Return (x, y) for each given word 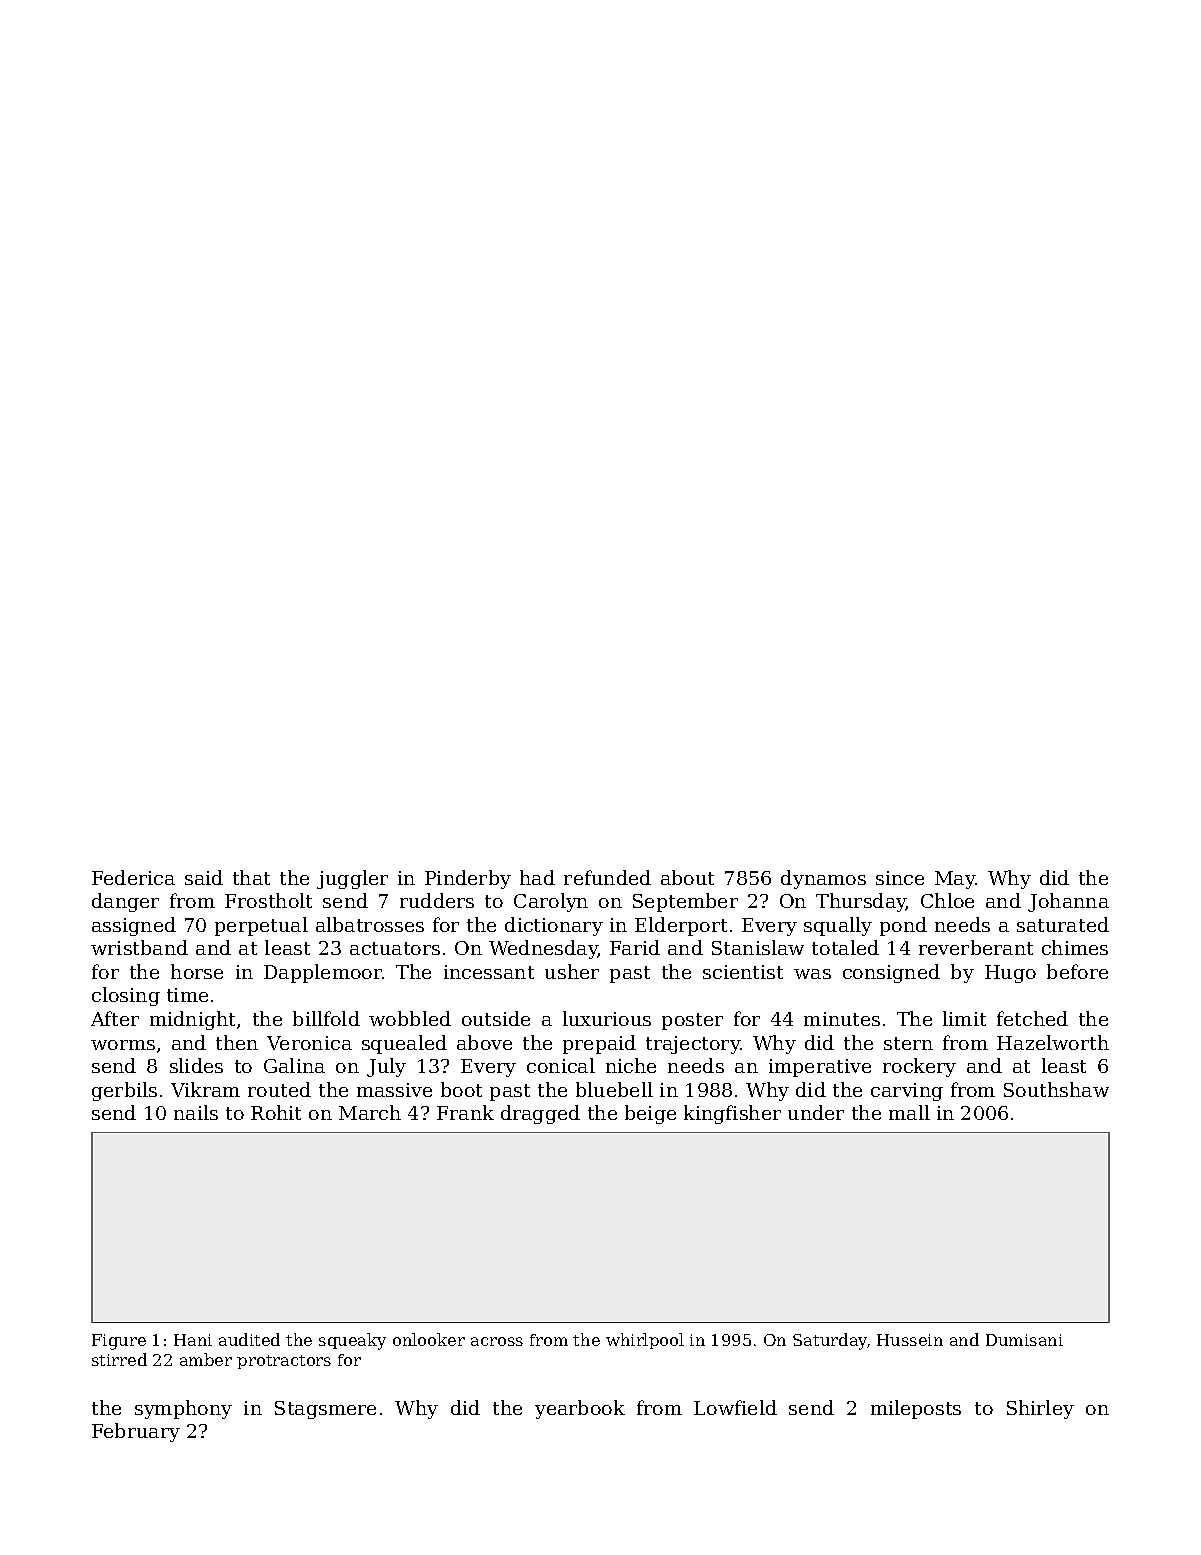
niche (631, 1065)
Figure (119, 1342)
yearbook (580, 1409)
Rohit (276, 1112)
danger (125, 902)
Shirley (1040, 1409)
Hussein (910, 1340)
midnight (192, 1020)
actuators (395, 948)
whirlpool (645, 1341)
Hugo (1010, 974)
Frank (465, 1112)
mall (909, 1112)
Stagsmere (325, 1410)
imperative (820, 1068)
